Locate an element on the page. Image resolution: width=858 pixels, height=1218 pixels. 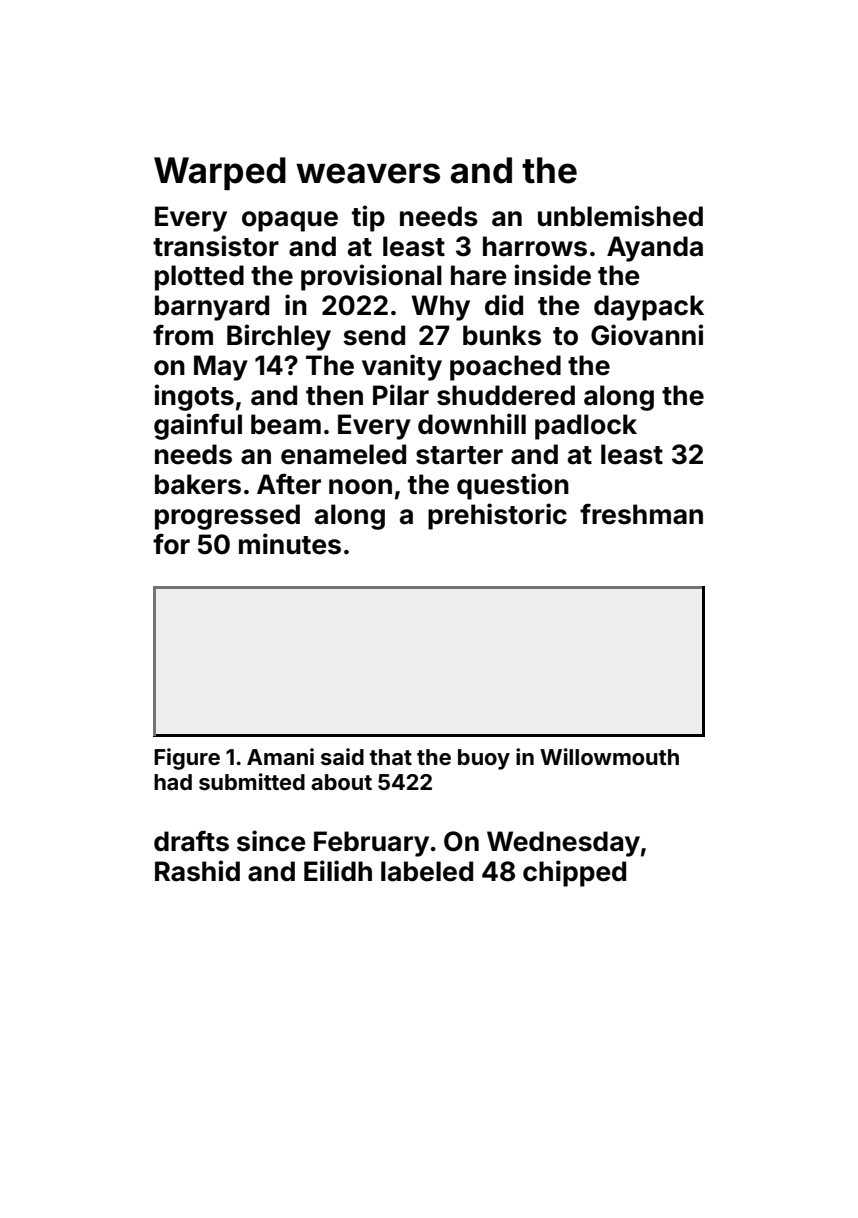
minutes is located at coordinates (290, 544).
